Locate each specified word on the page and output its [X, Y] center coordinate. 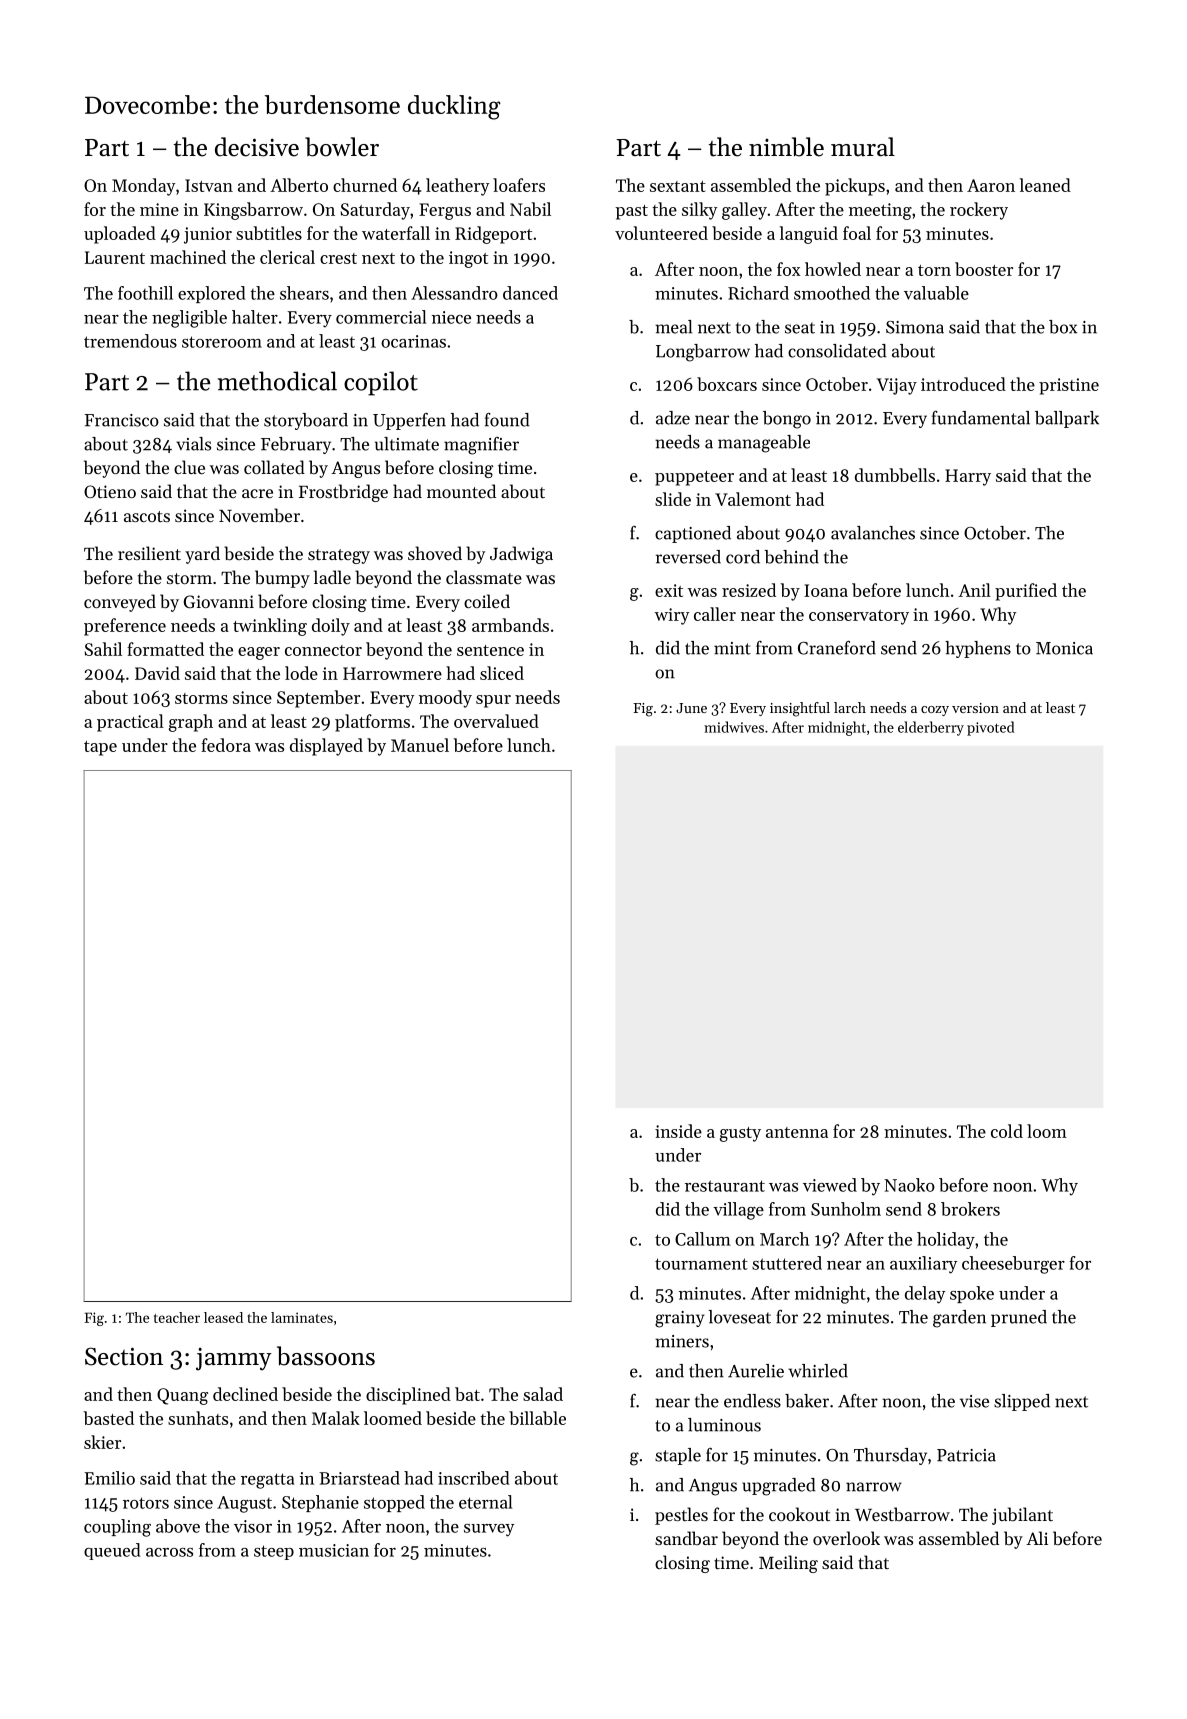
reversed [688, 557]
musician [334, 1550]
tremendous [130, 341]
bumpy [282, 579]
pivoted [991, 728]
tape [100, 748]
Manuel [420, 745]
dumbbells [895, 475]
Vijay [897, 386]
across [169, 1552]
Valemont [753, 499]
